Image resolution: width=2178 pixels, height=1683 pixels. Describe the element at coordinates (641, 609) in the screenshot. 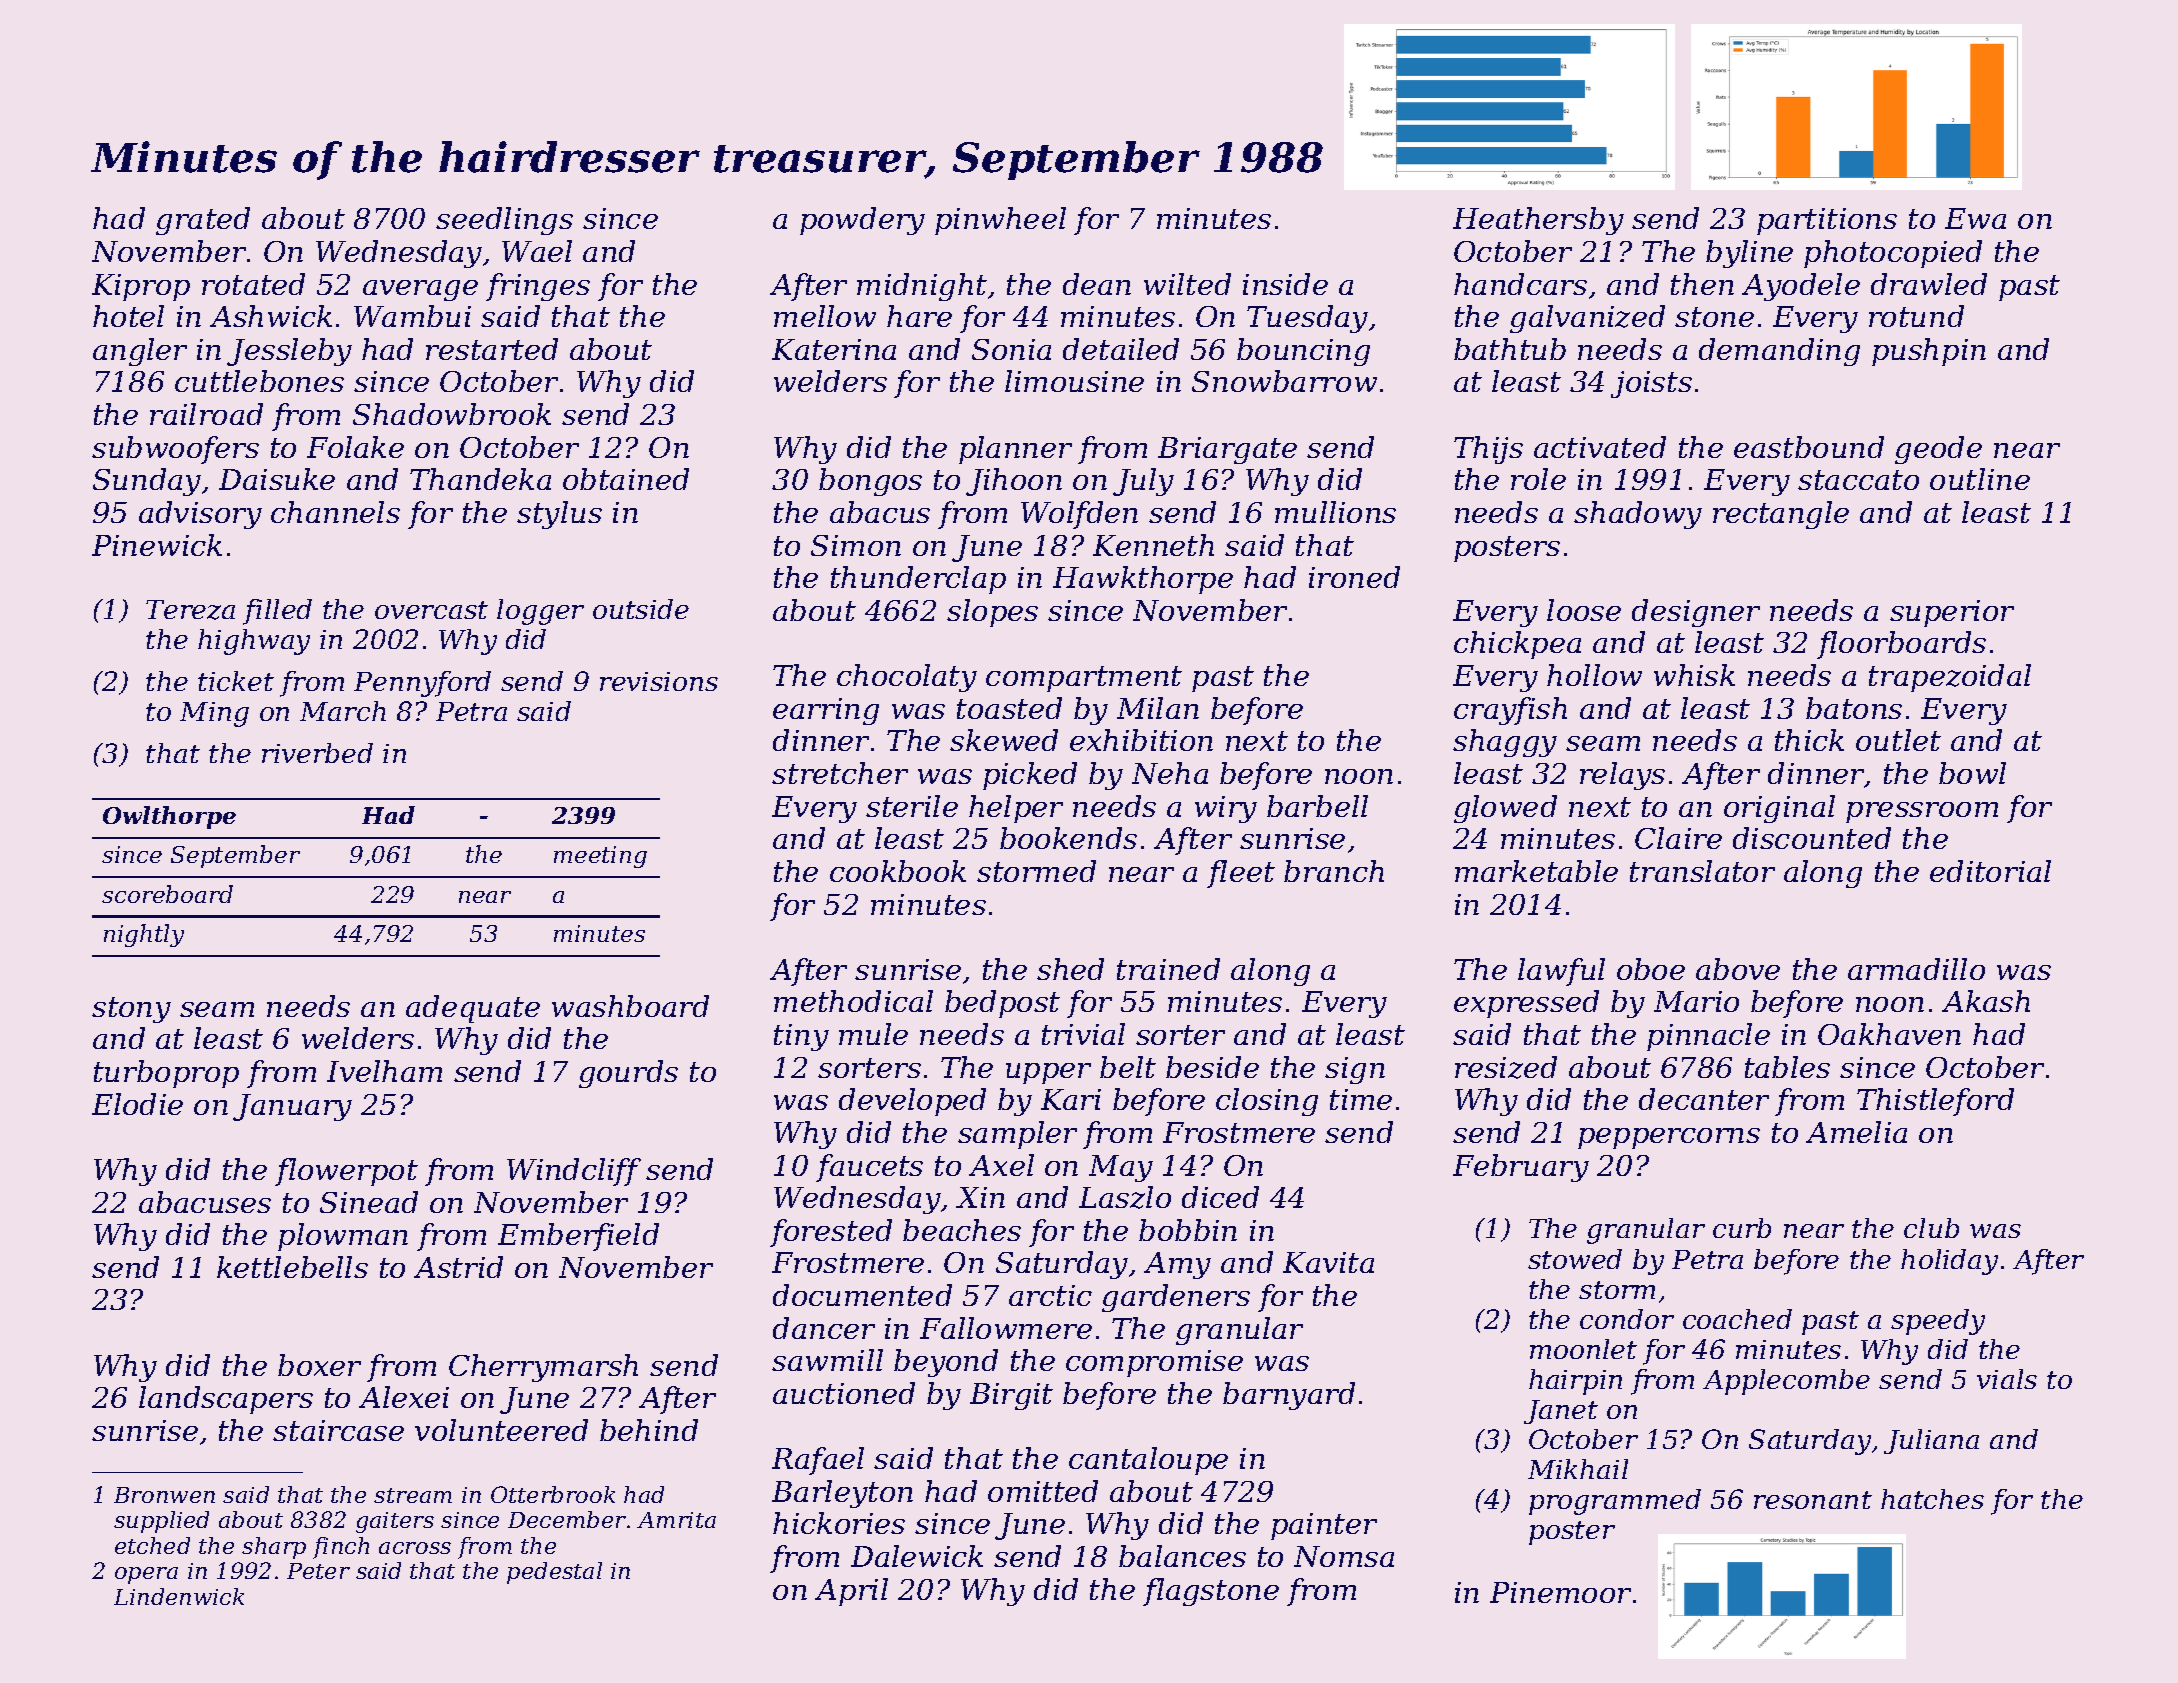

I see `outside` at that location.
